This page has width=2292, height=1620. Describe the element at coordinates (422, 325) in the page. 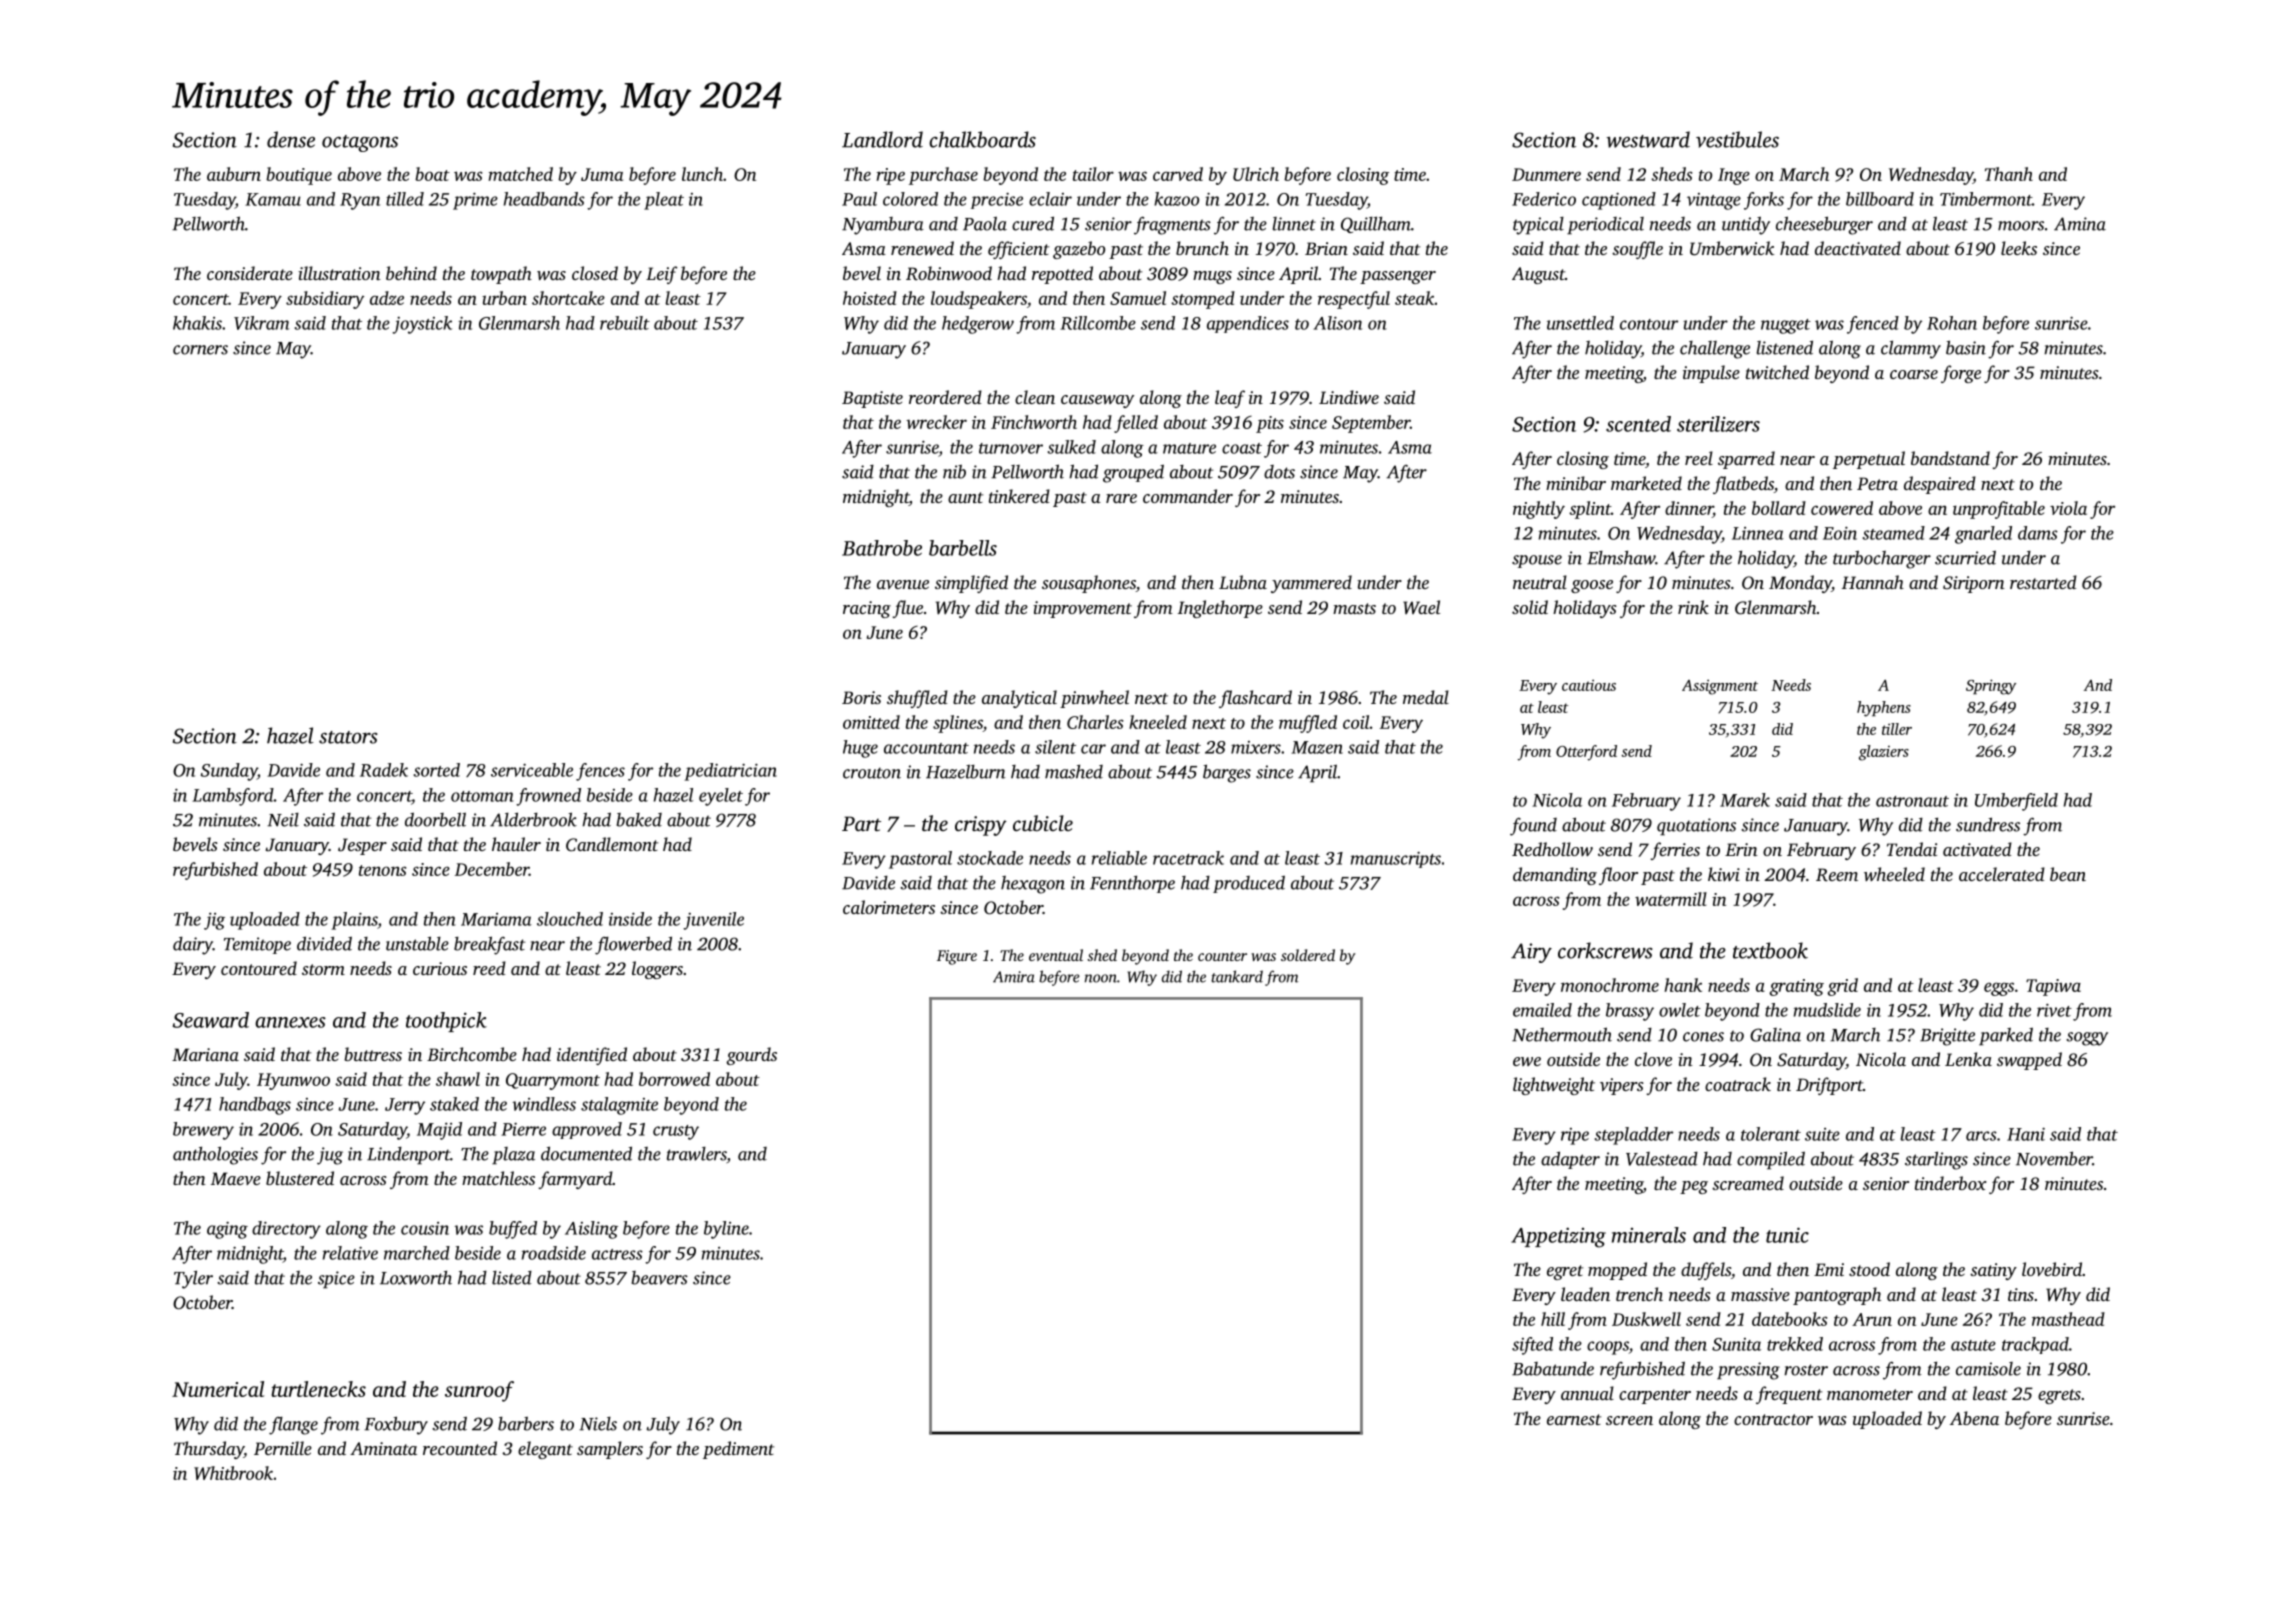

I see `joystick` at that location.
